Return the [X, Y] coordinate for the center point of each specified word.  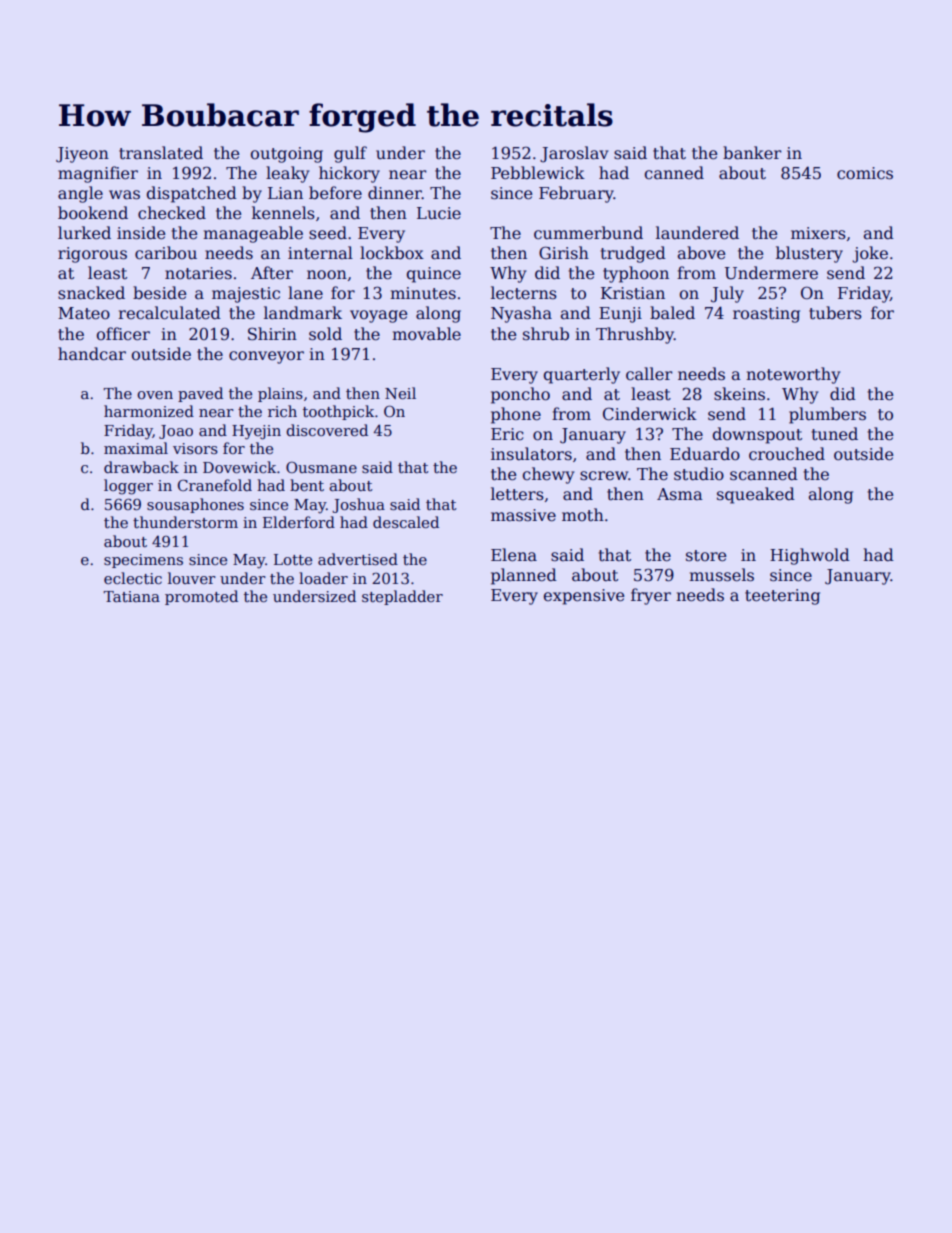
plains [280, 394]
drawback [141, 467]
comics [865, 173]
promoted [201, 597]
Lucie [439, 213]
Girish [564, 253]
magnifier [98, 174]
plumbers [827, 415]
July [727, 294]
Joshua [358, 505]
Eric [507, 434]
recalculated [169, 313]
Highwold [810, 556]
